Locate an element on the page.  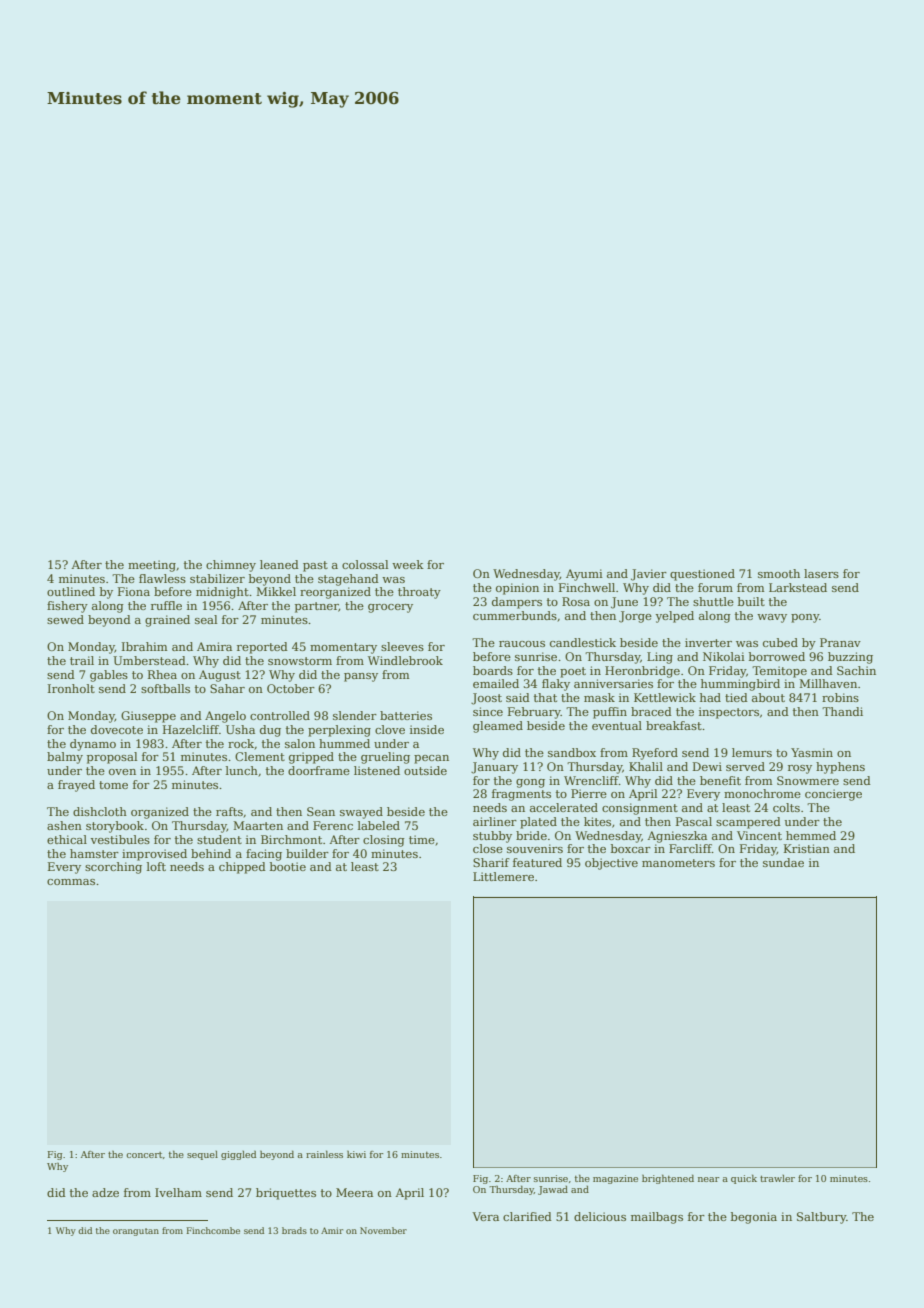
kites is located at coordinates (597, 821).
